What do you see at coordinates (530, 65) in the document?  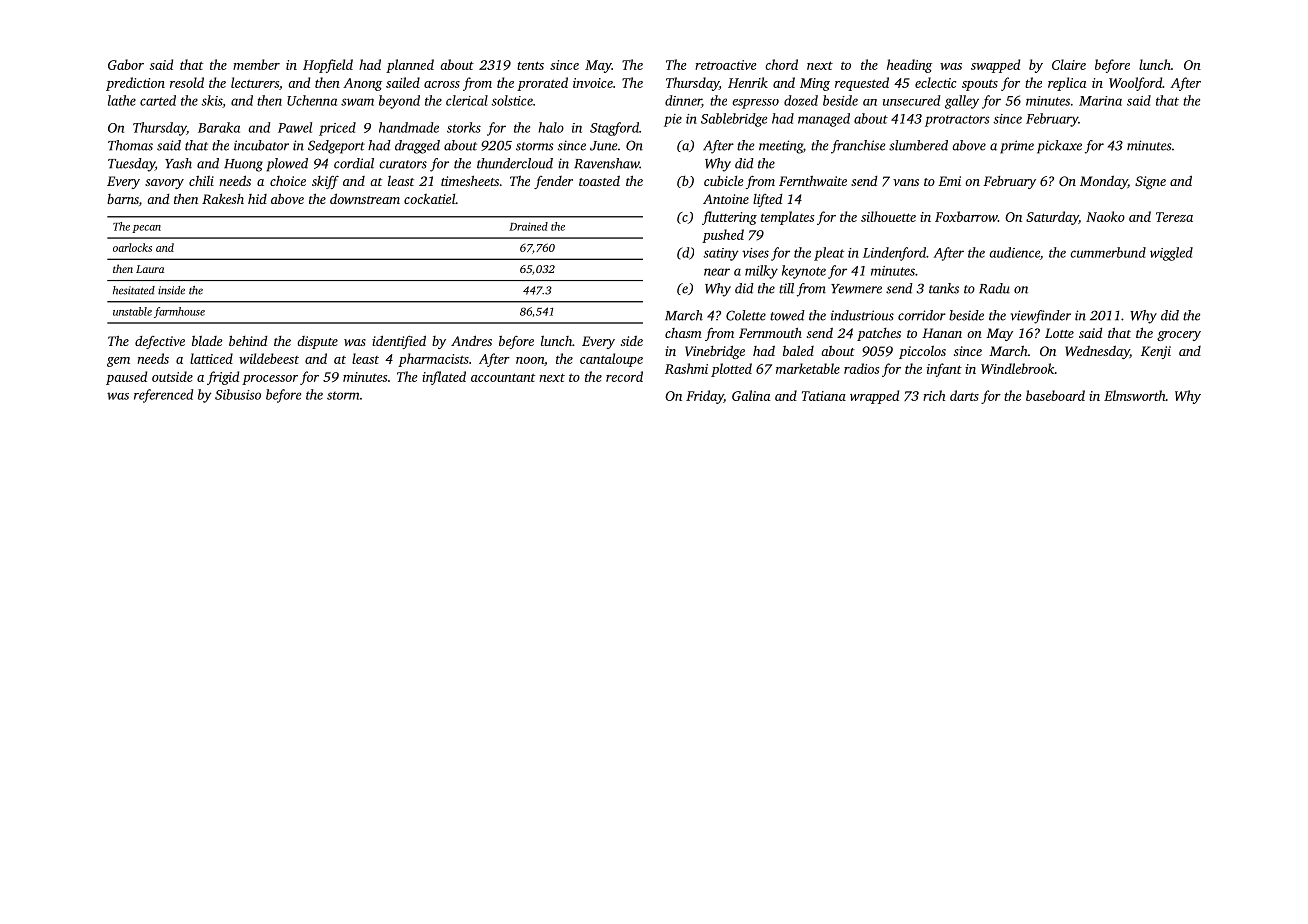 I see `tents` at bounding box center [530, 65].
